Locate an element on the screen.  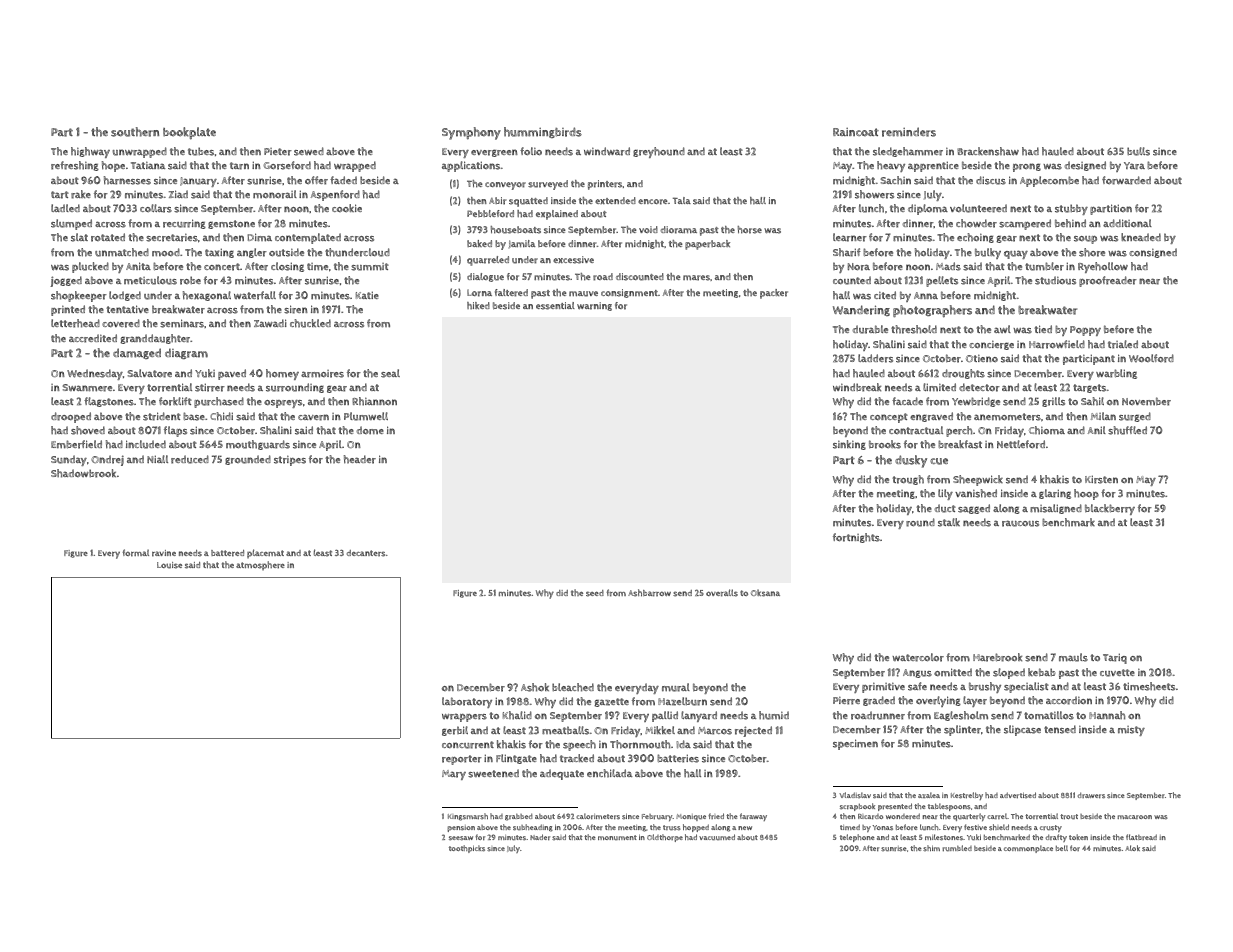
formal is located at coordinates (136, 553).
